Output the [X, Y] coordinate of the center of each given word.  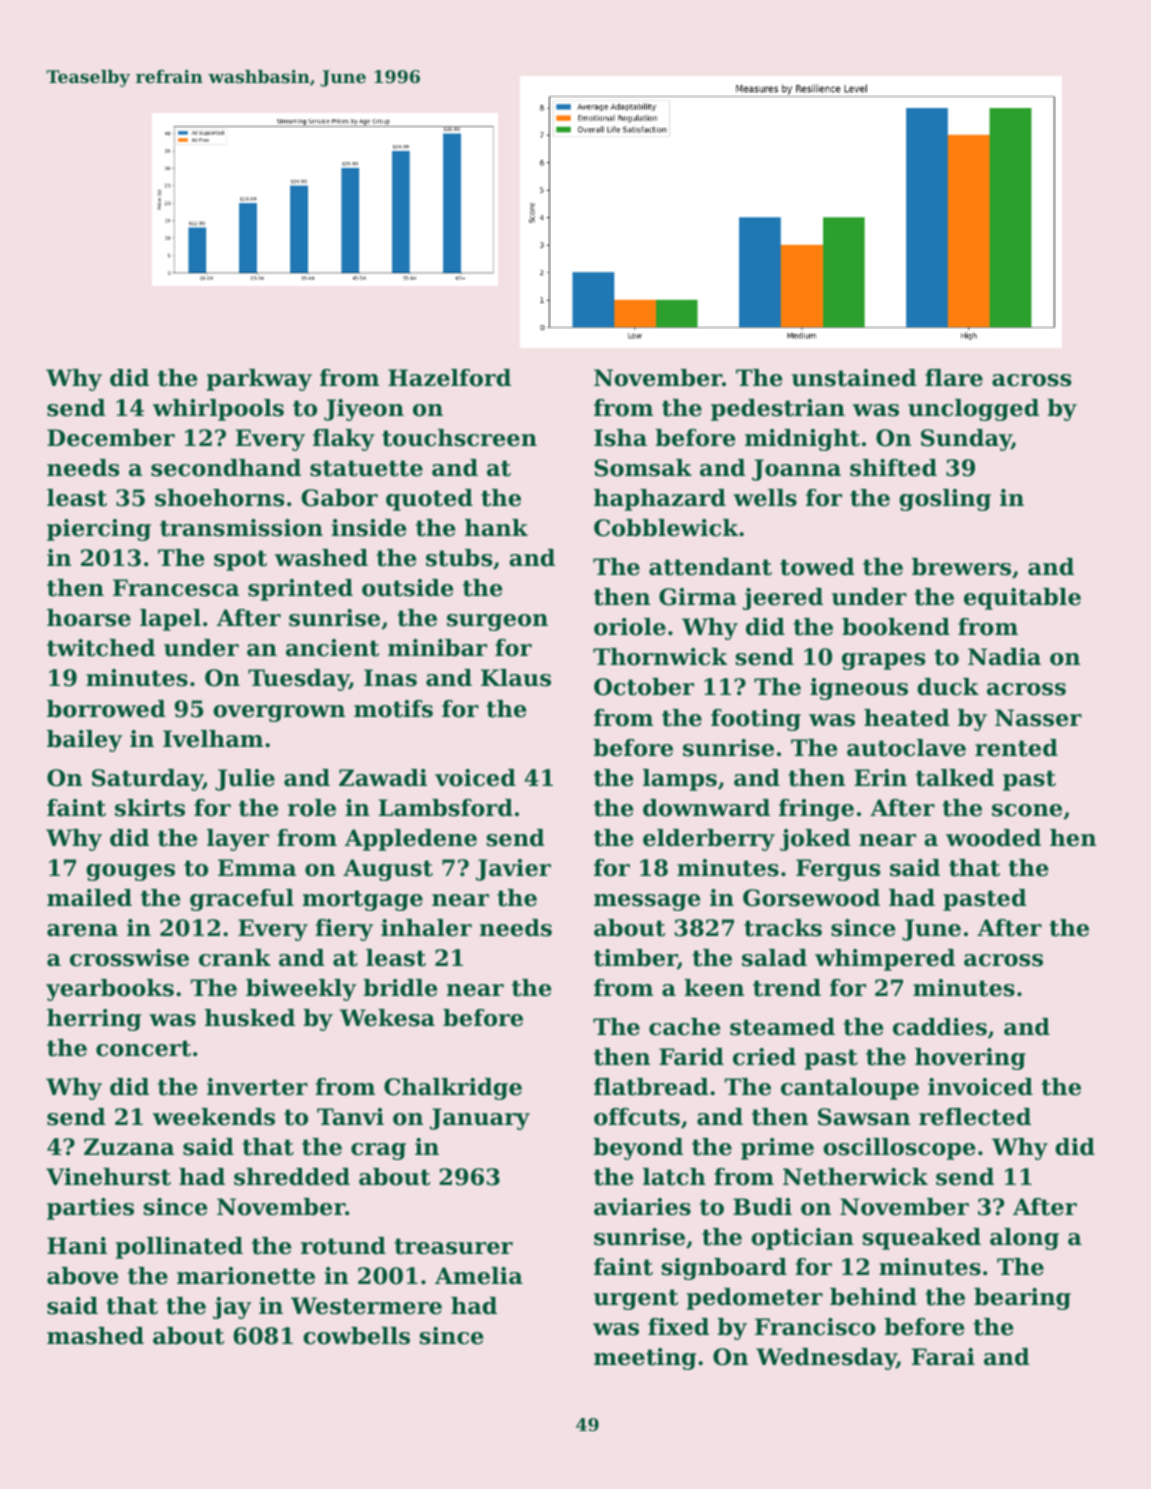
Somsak [643, 468]
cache [684, 1027]
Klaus [516, 678]
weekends [214, 1117]
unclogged [973, 410]
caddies [940, 1027]
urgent [636, 1299]
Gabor [339, 498]
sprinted [300, 590]
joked [815, 840]
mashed [95, 1336]
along [1024, 1239]
